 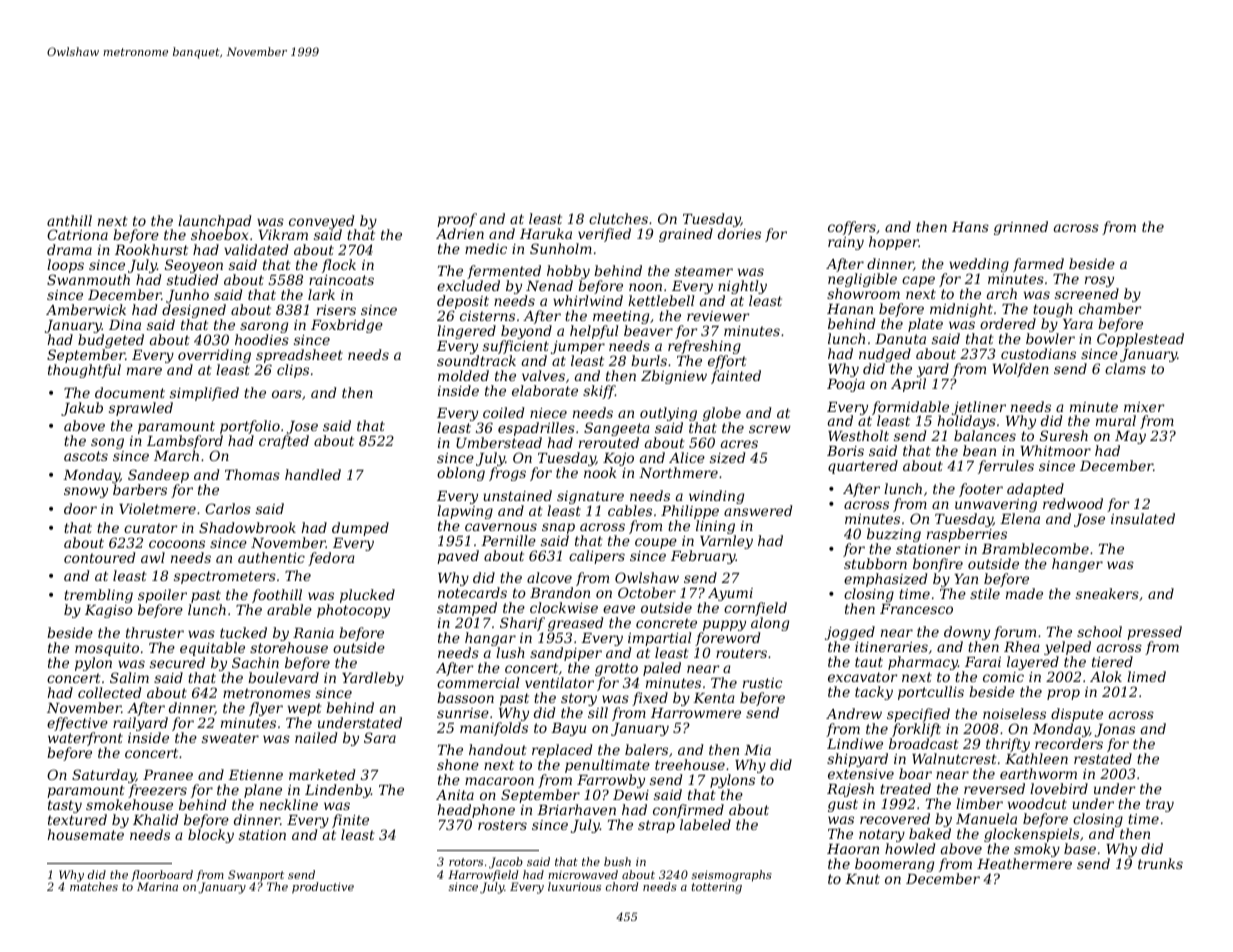 What do you see at coordinates (262, 340) in the image?
I see `hoodies` at bounding box center [262, 340].
